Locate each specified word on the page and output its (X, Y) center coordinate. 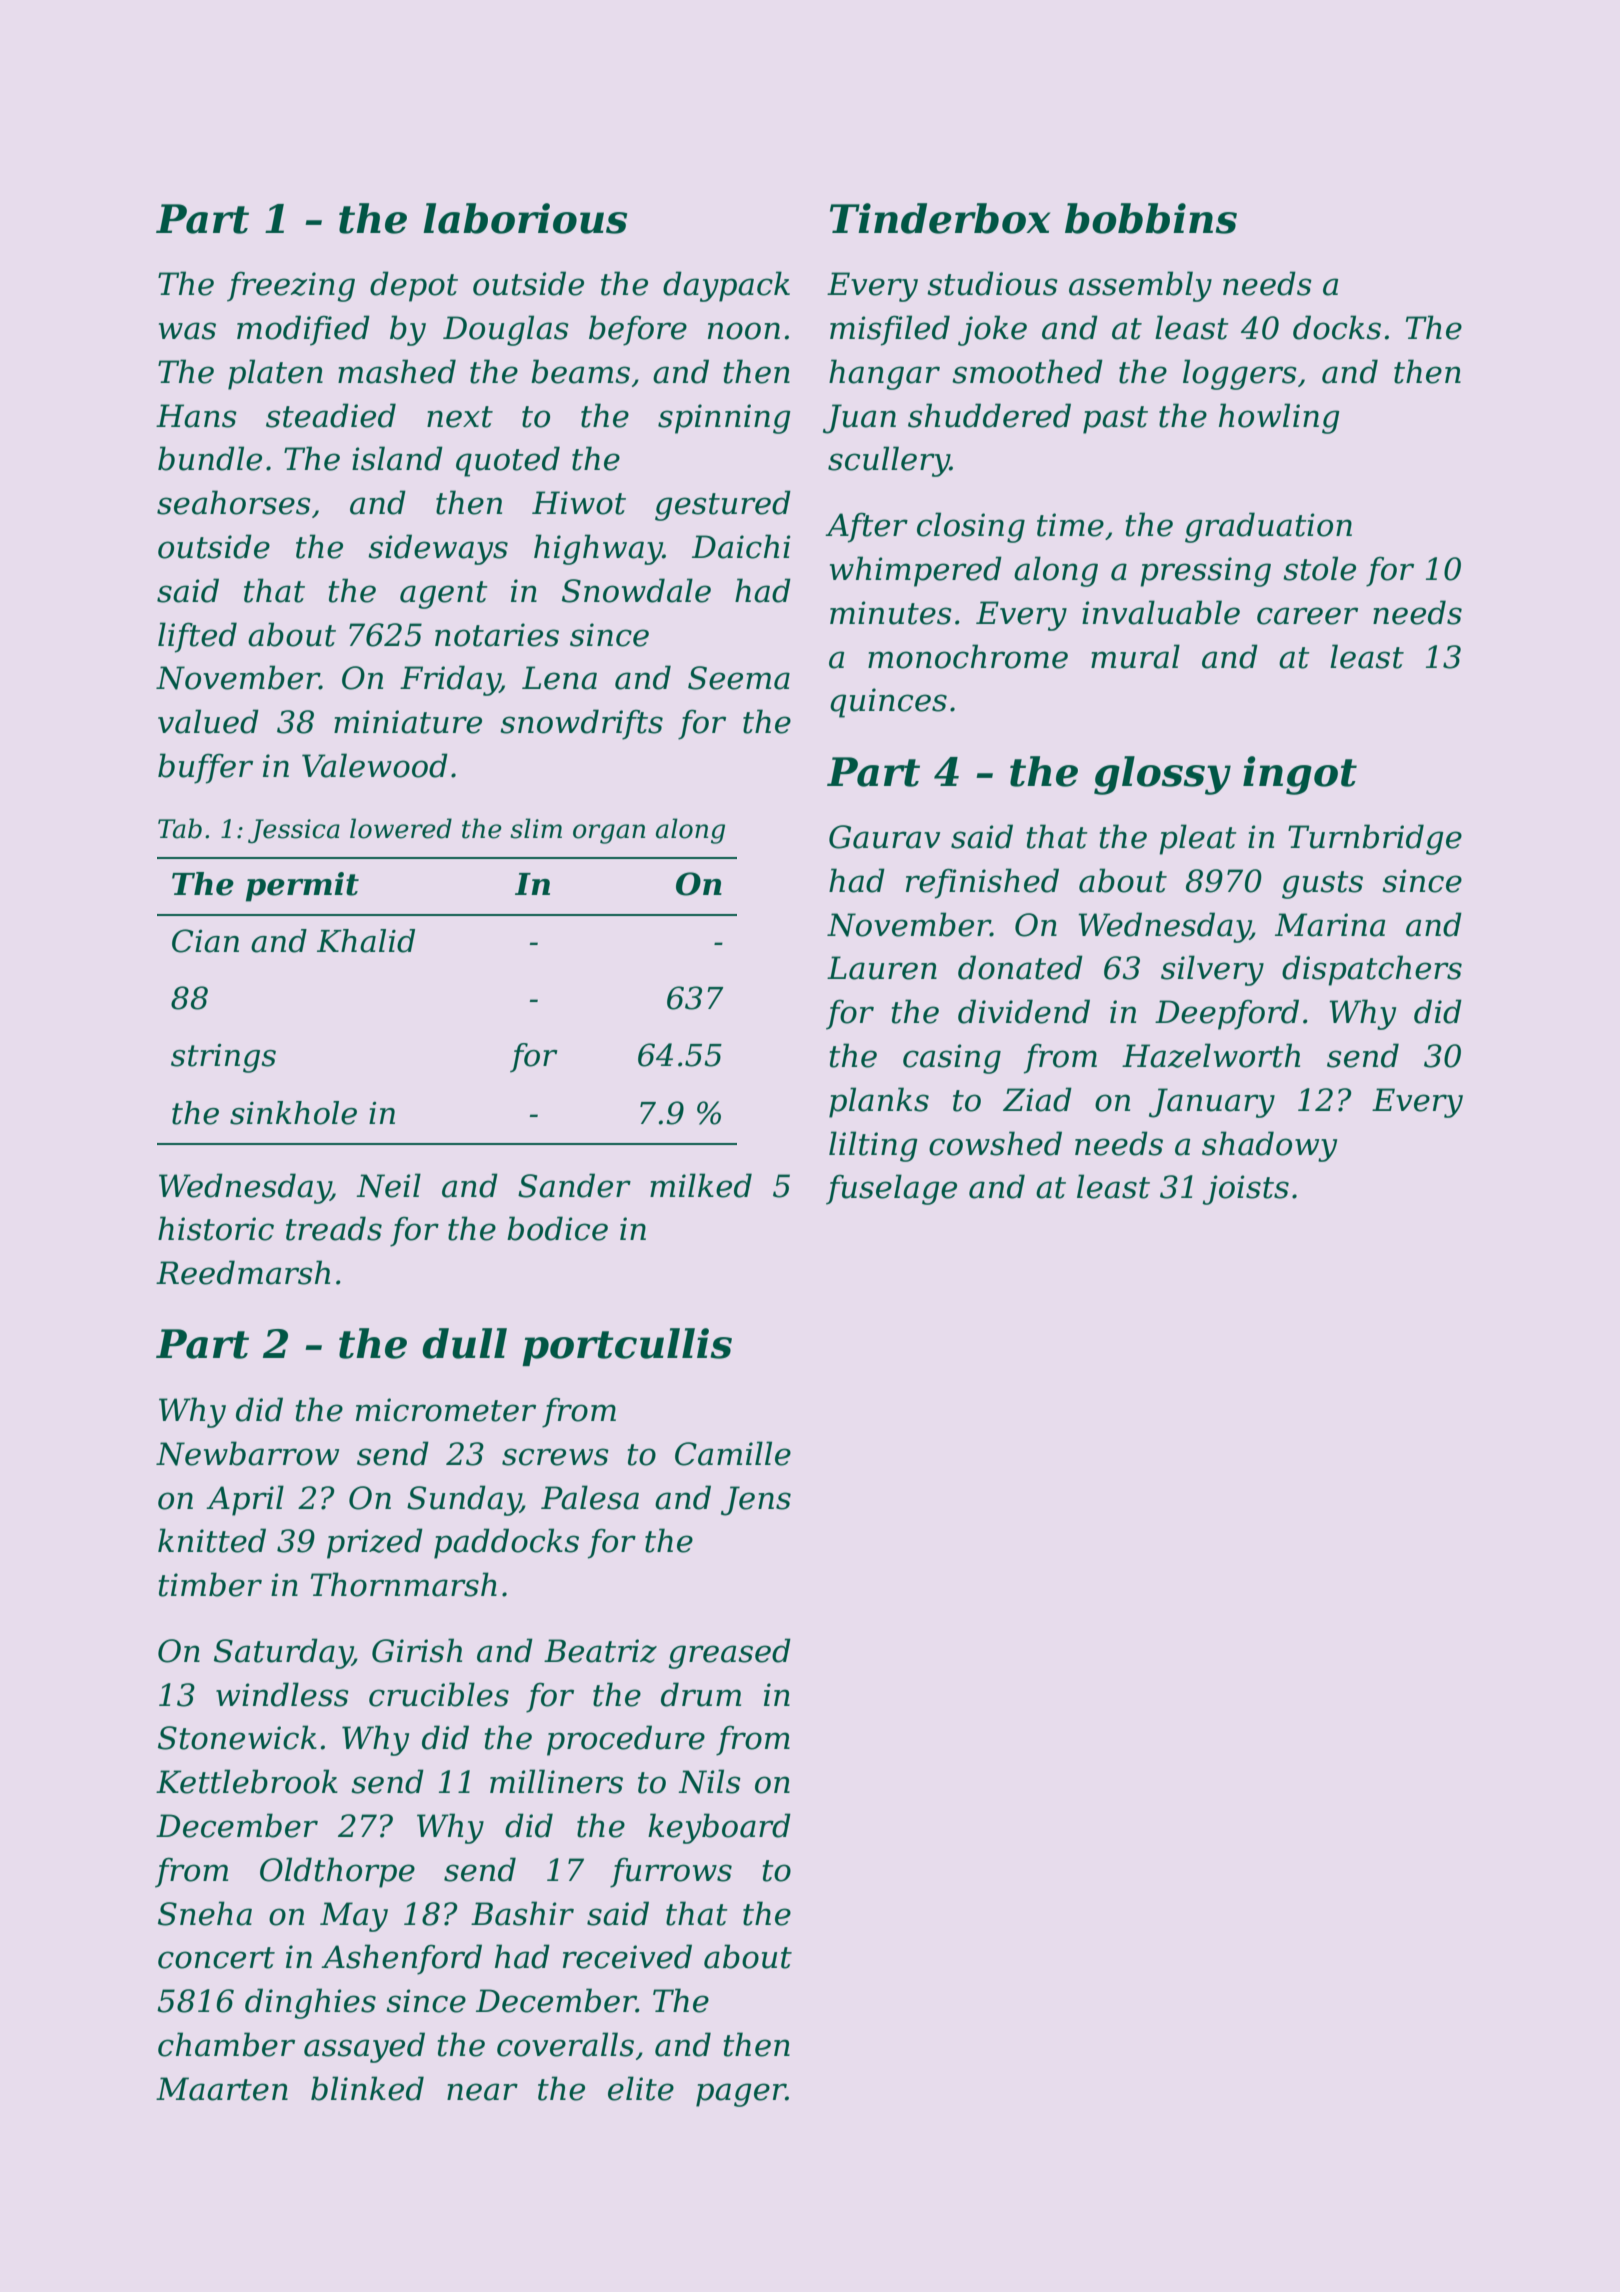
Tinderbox (940, 218)
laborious (525, 218)
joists (1246, 1190)
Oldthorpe (337, 1872)
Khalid (366, 941)
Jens (756, 1501)
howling (1279, 418)
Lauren (882, 968)
